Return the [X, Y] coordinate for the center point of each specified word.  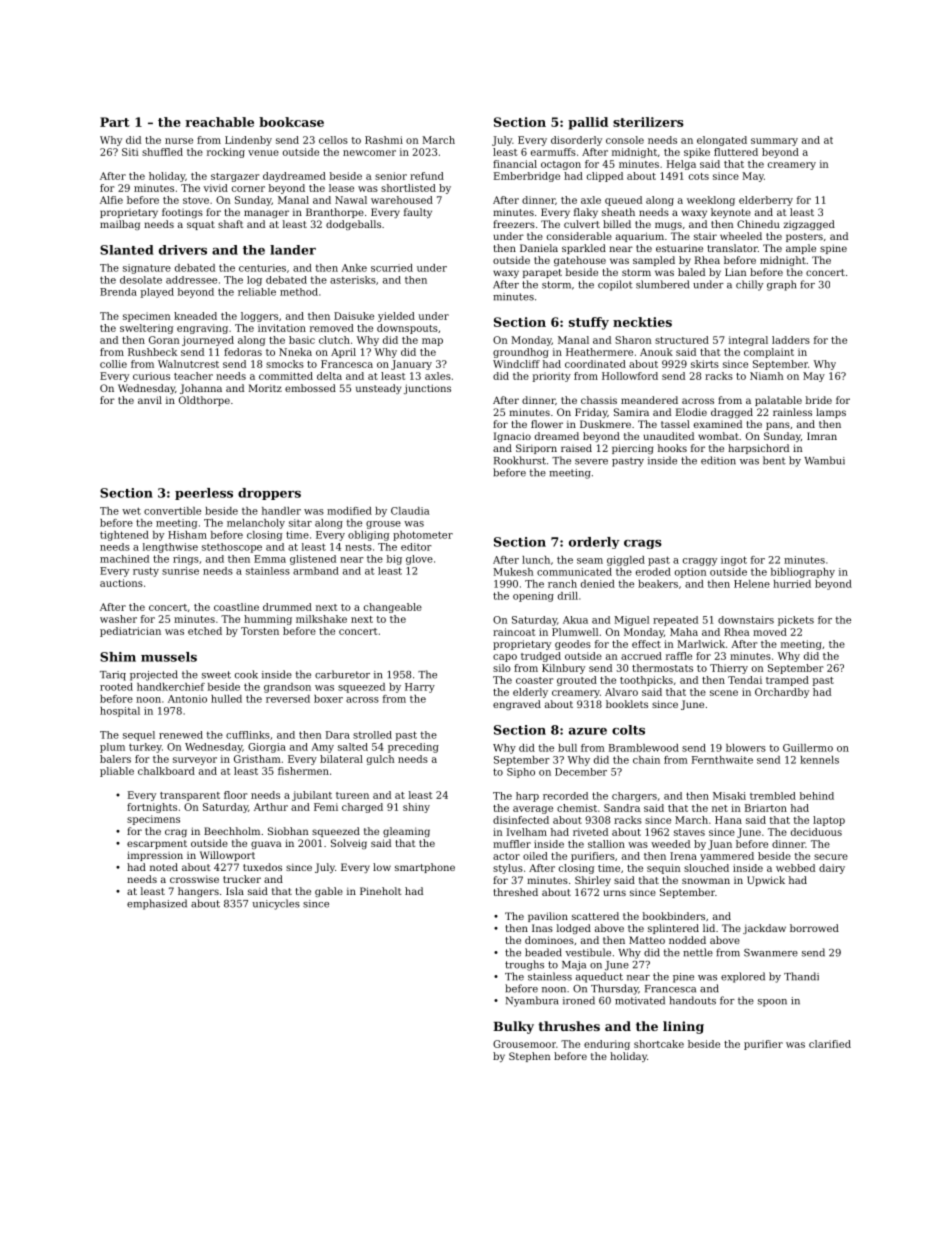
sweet [216, 675]
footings [182, 213]
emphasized [157, 904]
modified [349, 511]
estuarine [679, 248]
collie [113, 364]
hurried [792, 584]
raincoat [514, 632]
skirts [705, 364]
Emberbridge [527, 177]
